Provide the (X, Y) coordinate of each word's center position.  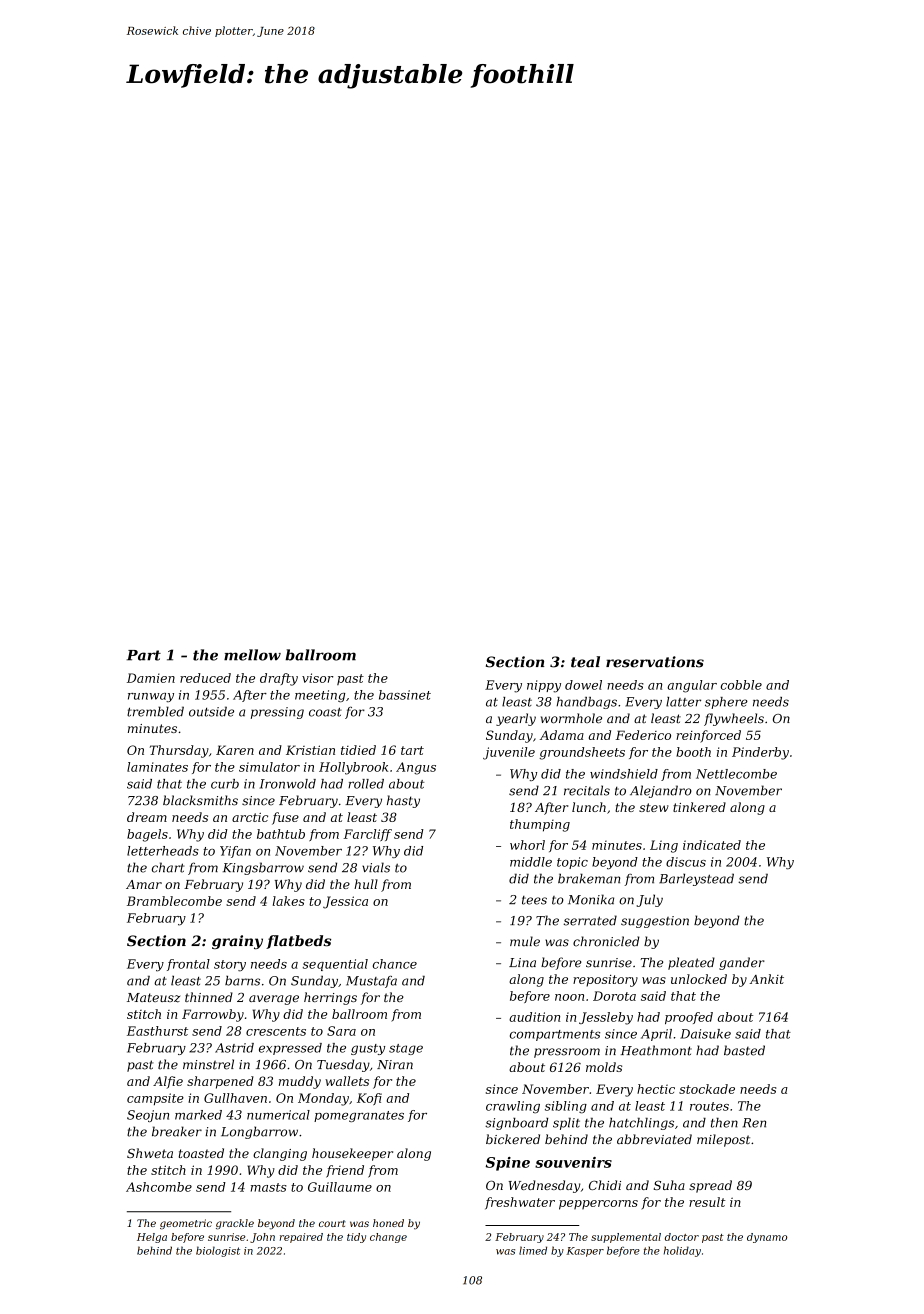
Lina (522, 962)
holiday (682, 1251)
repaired (301, 1238)
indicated (712, 845)
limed (533, 1250)
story (230, 966)
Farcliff (367, 835)
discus (686, 862)
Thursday (179, 751)
